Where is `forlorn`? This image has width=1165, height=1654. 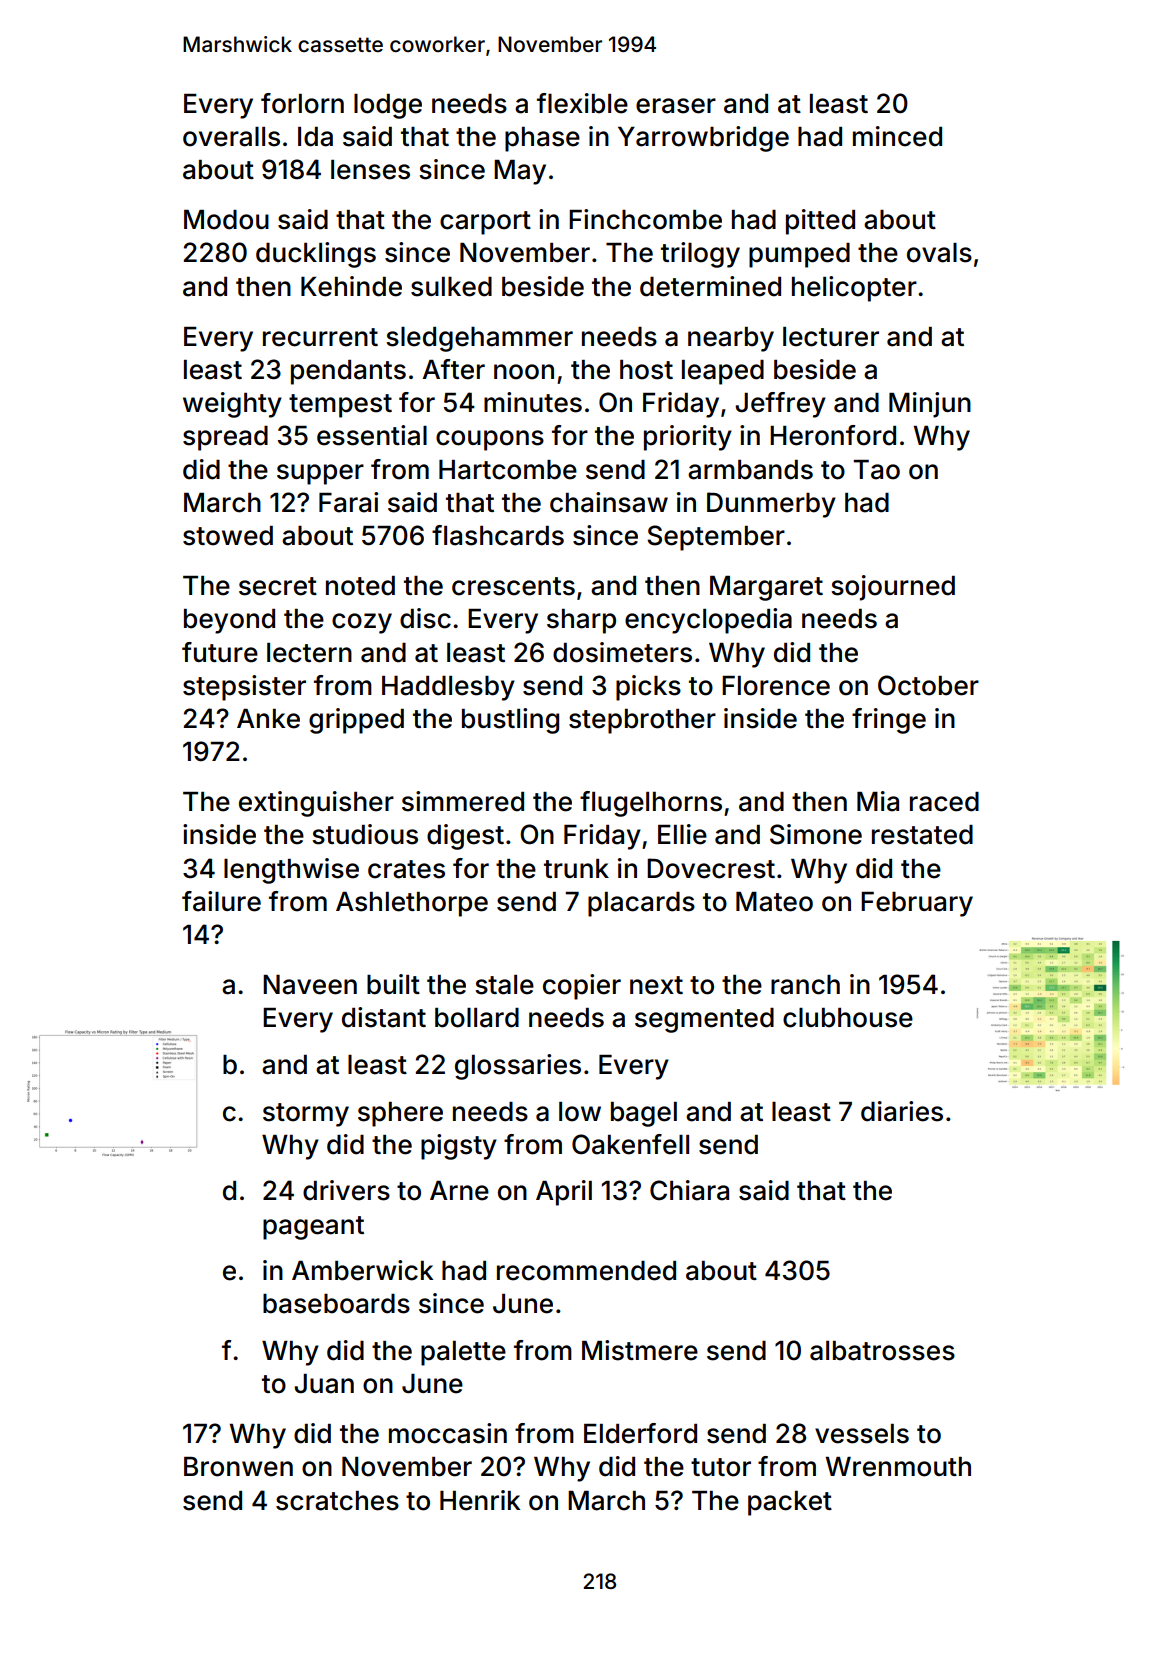 forlorn is located at coordinates (302, 103).
